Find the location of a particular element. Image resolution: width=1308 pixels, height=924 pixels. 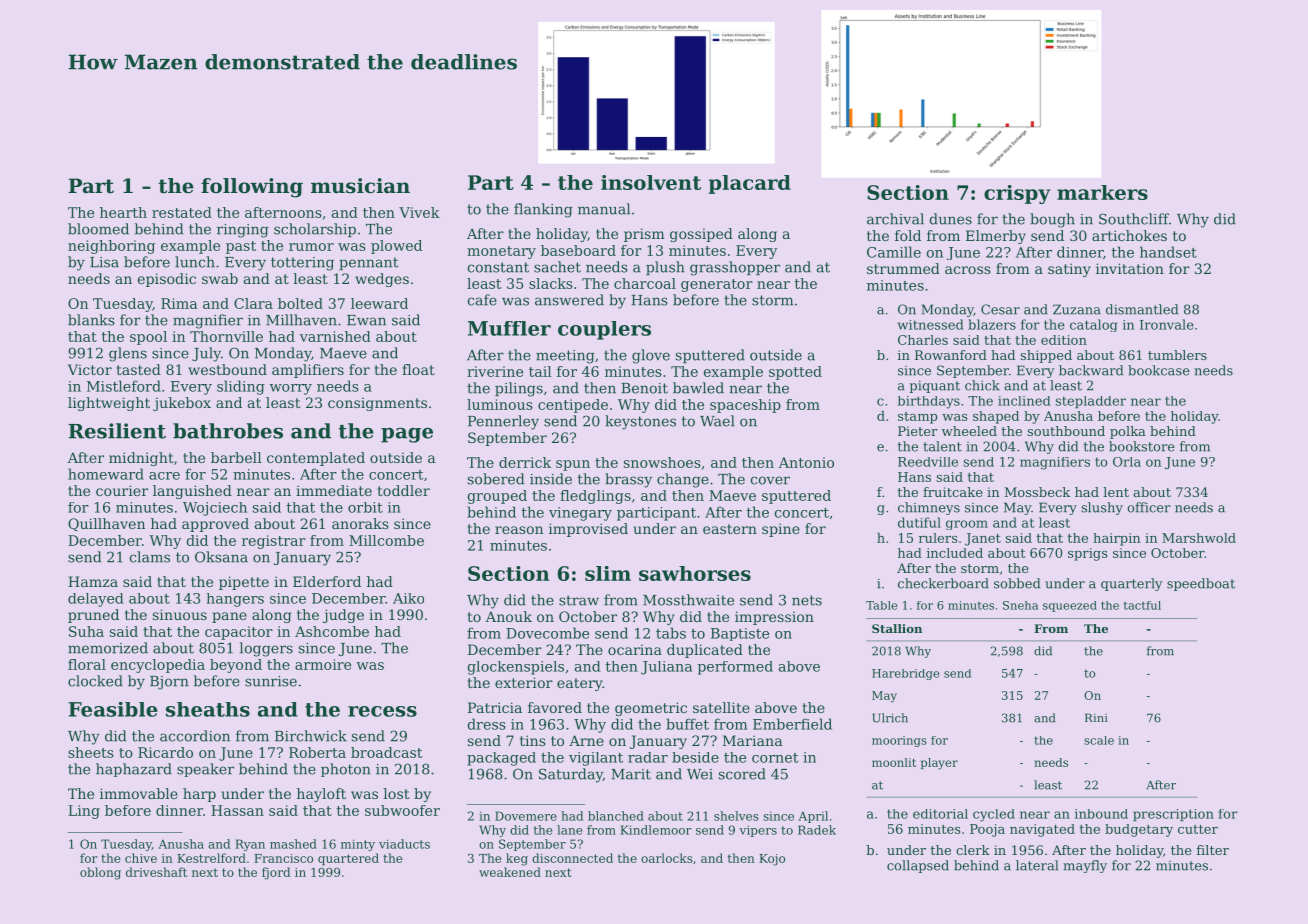

spaceship is located at coordinates (745, 406).
